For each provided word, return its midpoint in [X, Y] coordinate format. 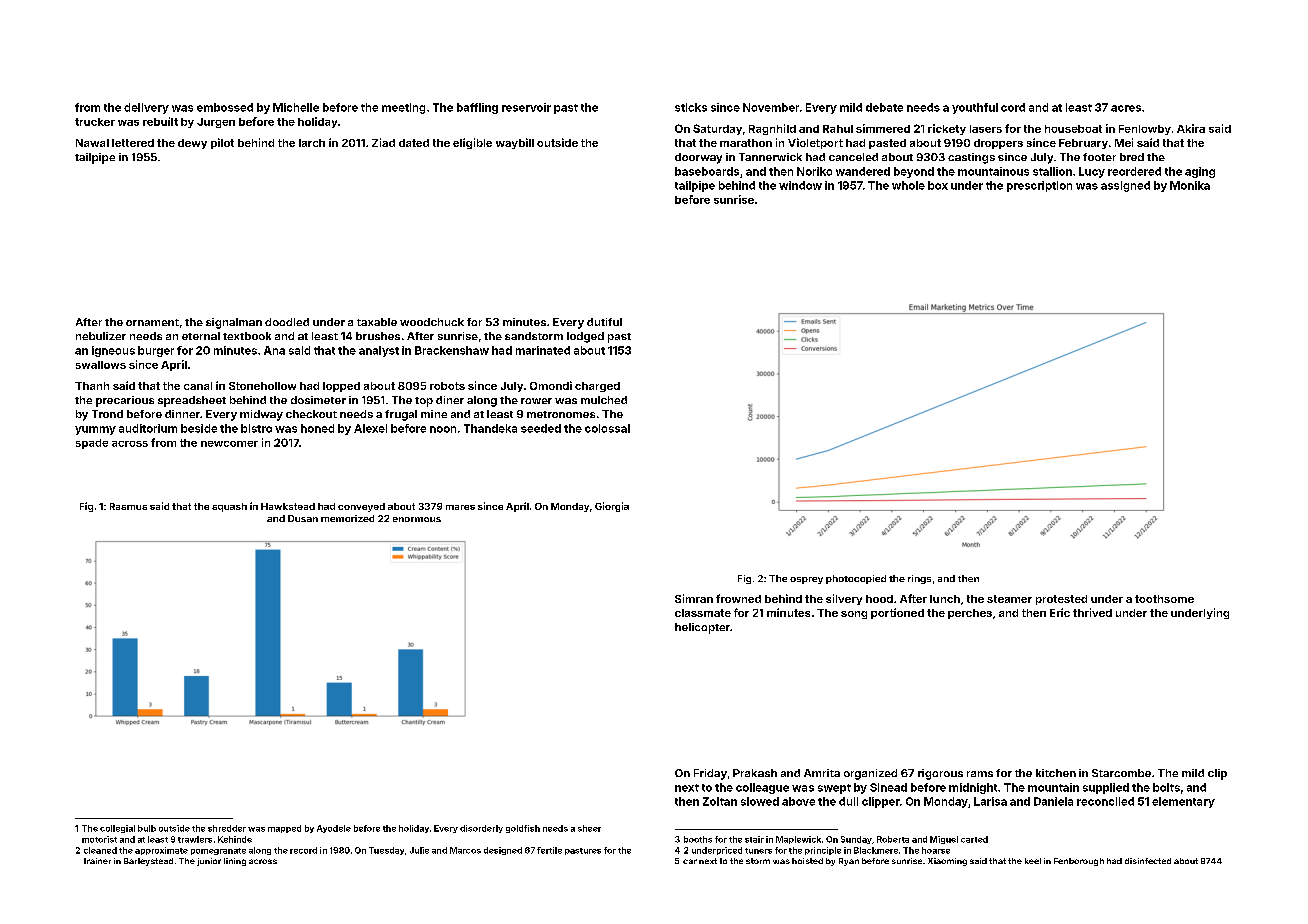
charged [597, 387]
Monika [1190, 185]
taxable [377, 322]
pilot [222, 143]
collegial [117, 829]
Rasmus [128, 506]
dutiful [604, 322]
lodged [585, 337]
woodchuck [432, 322]
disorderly [481, 829]
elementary [1183, 802]
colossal [607, 428]
